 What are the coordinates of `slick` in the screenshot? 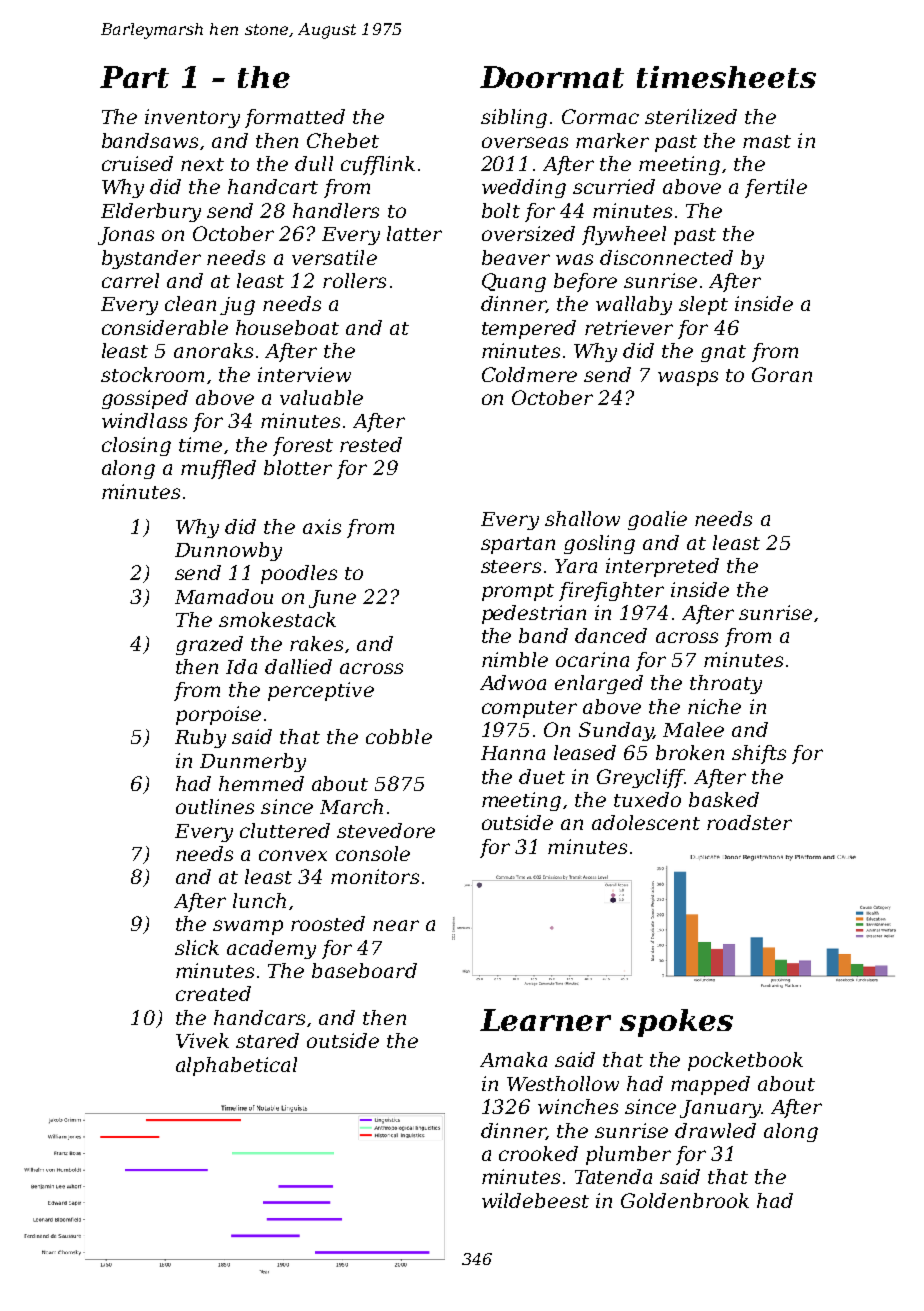 It's located at (197, 947).
